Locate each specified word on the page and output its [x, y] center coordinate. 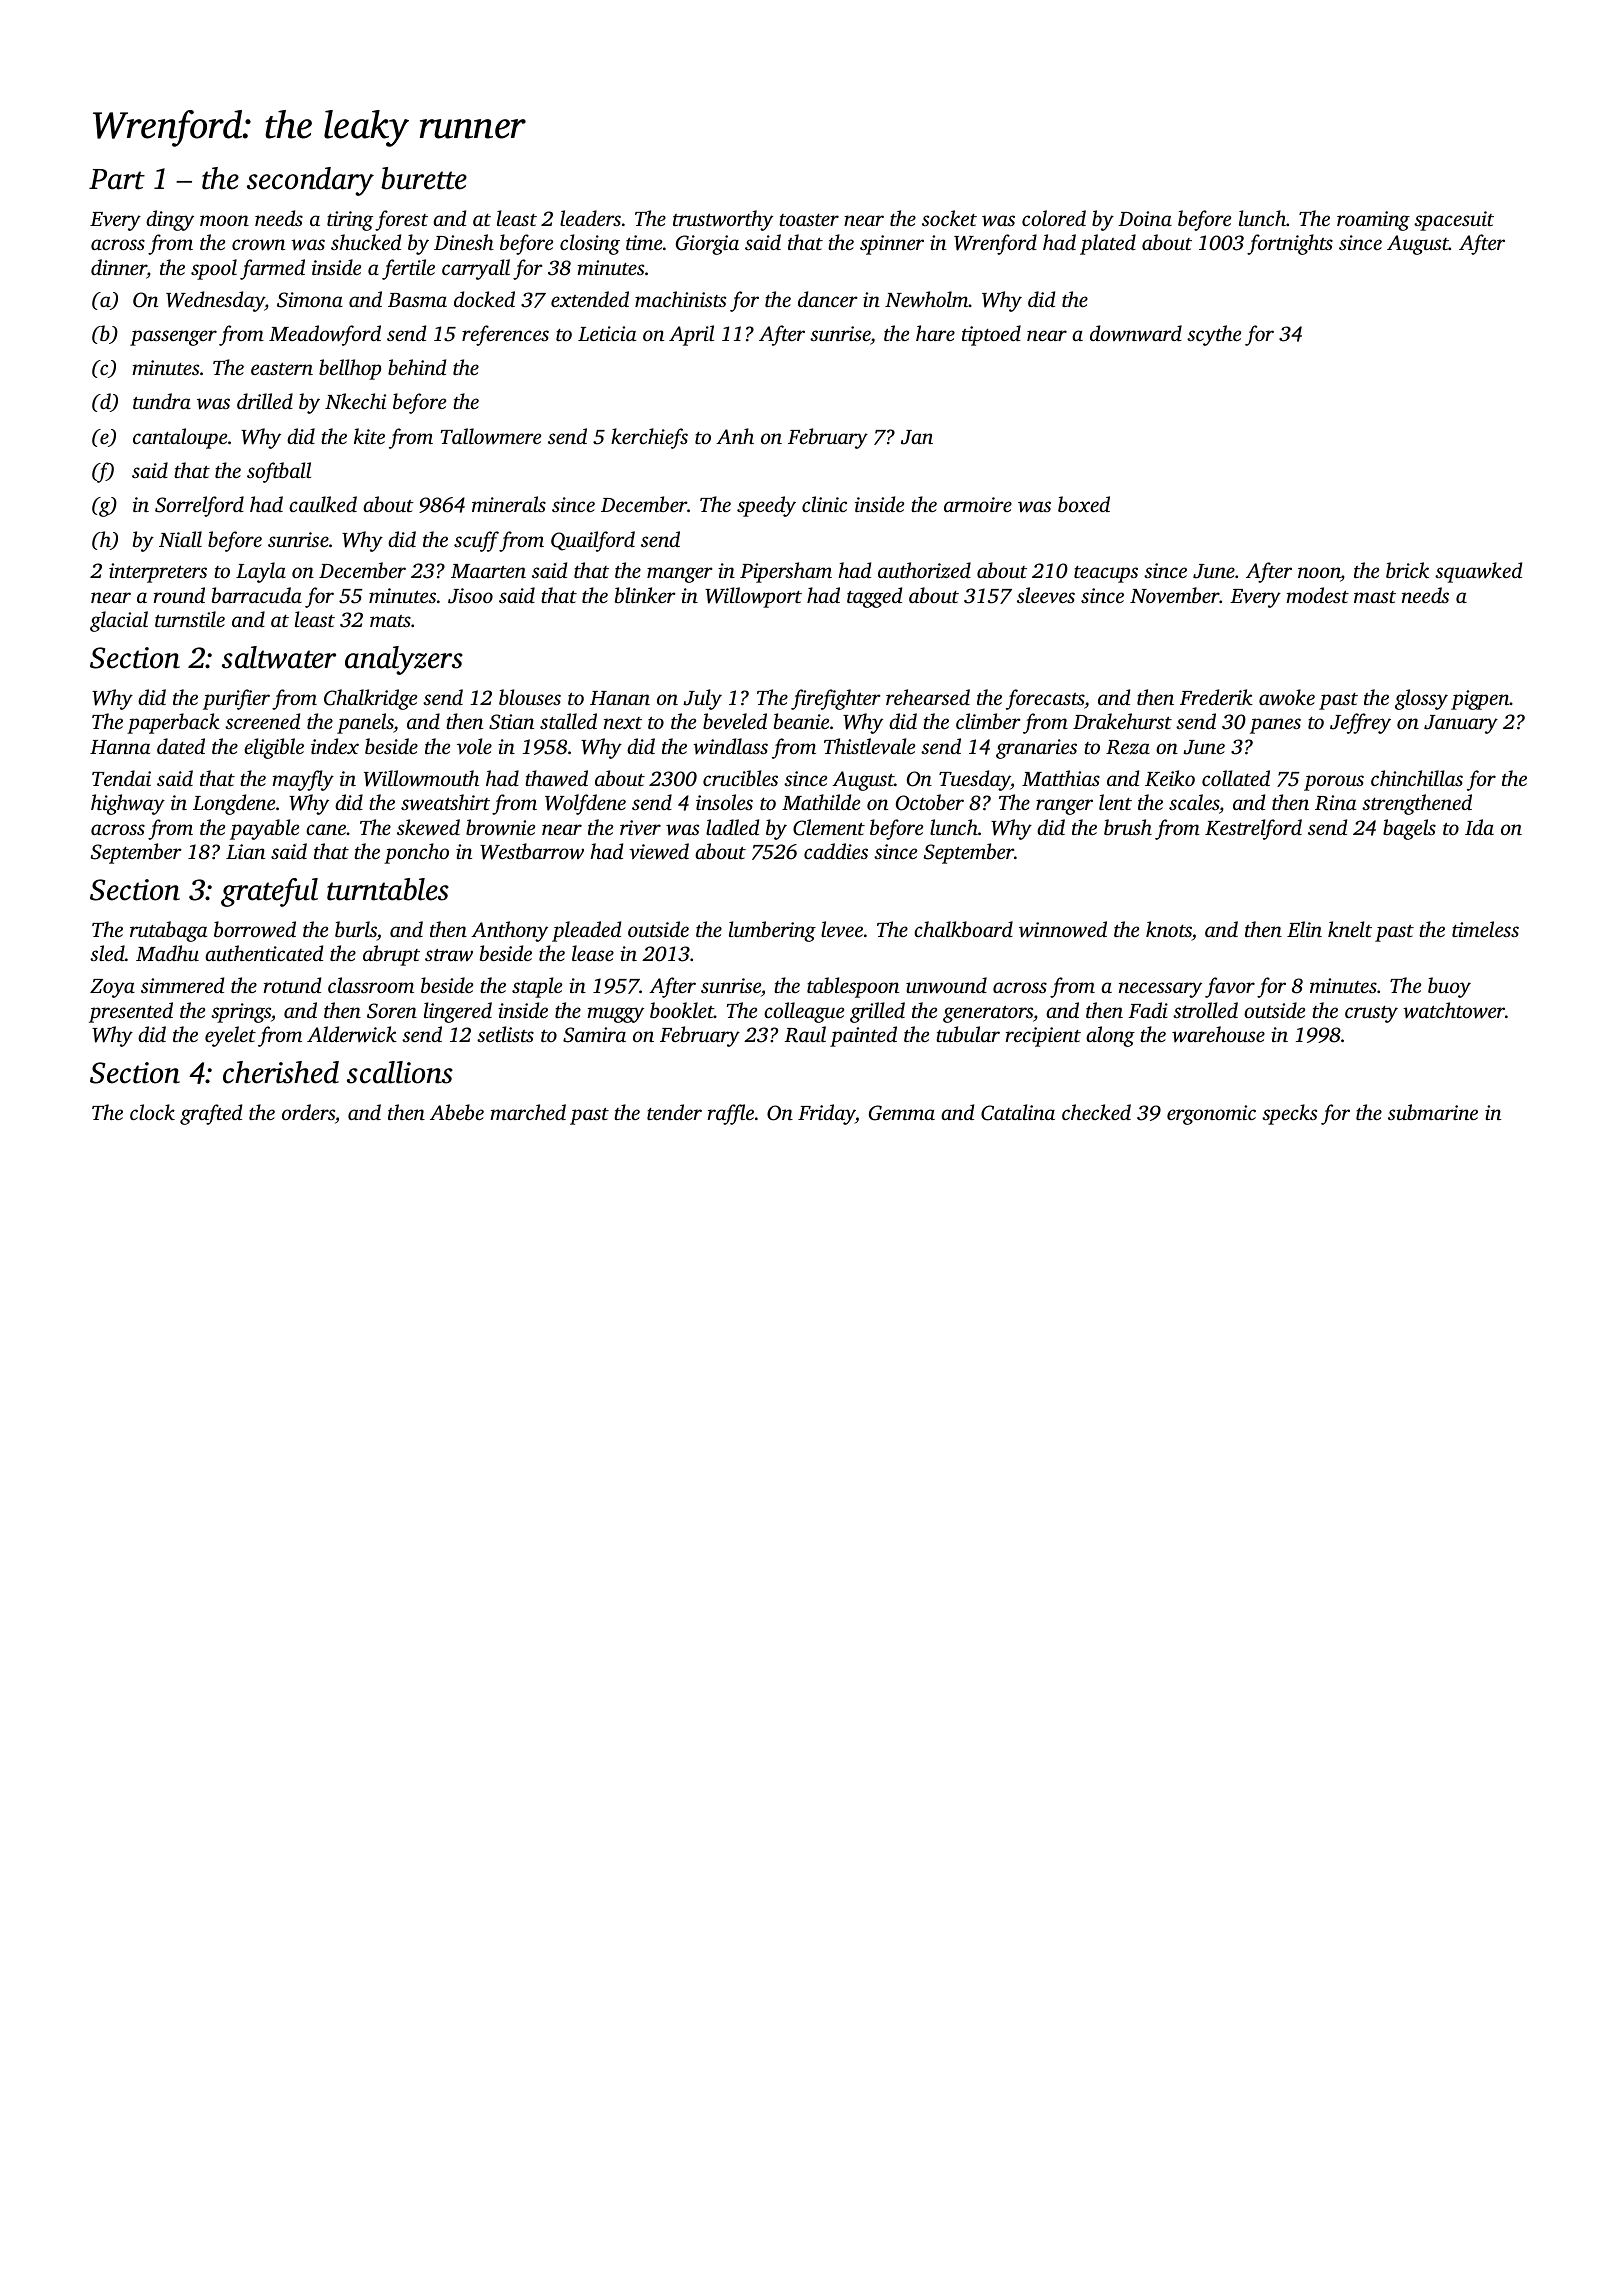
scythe [1214, 335]
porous [1334, 783]
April [691, 335]
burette [424, 178]
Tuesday [975, 780]
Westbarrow [532, 851]
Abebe [457, 1112]
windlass [730, 746]
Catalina [1018, 1112]
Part [117, 179]
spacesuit [1454, 221]
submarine [1433, 1112]
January [1461, 724]
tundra [162, 401]
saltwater [279, 657]
